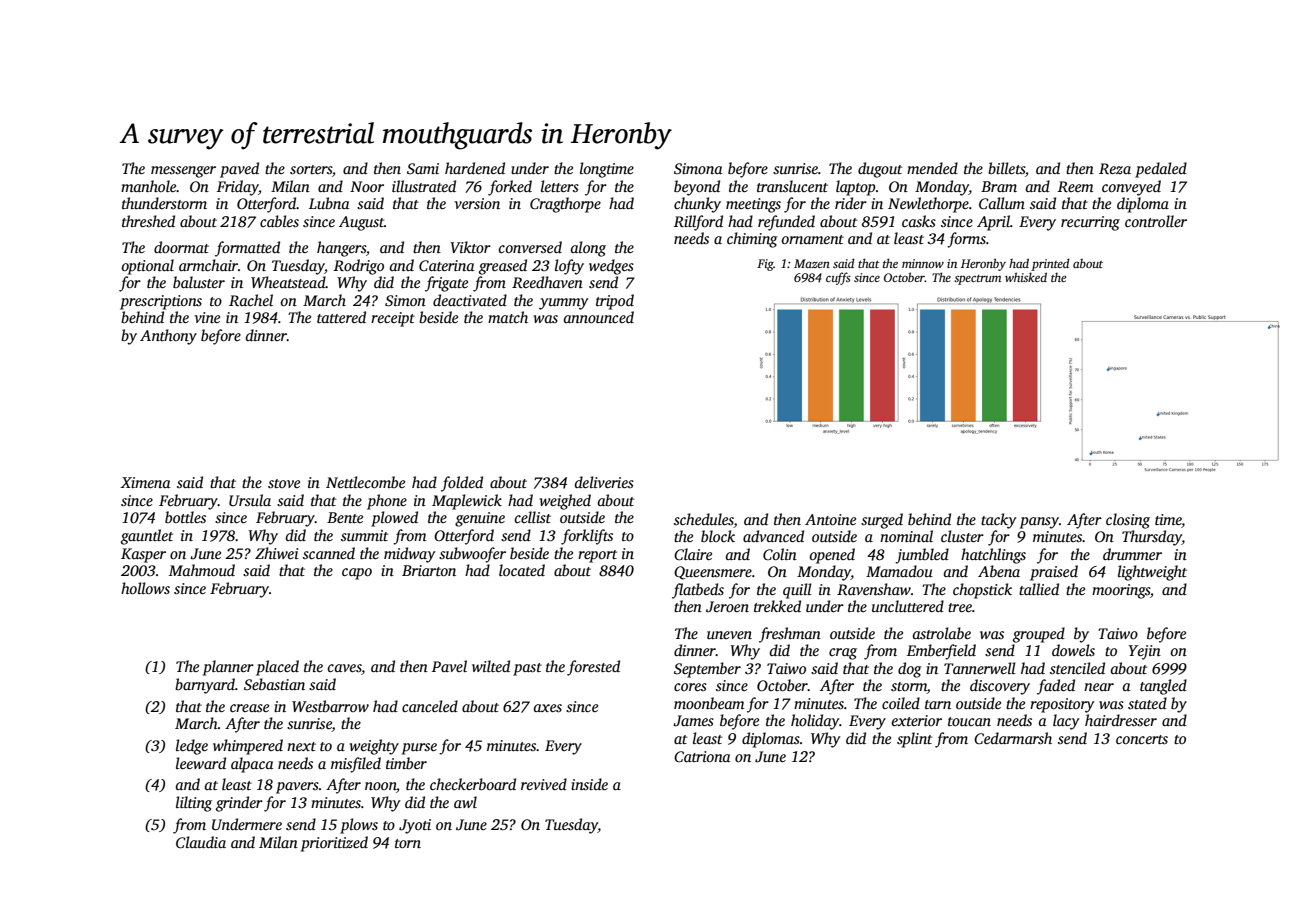  I want to click on weighed, so click(565, 502).
